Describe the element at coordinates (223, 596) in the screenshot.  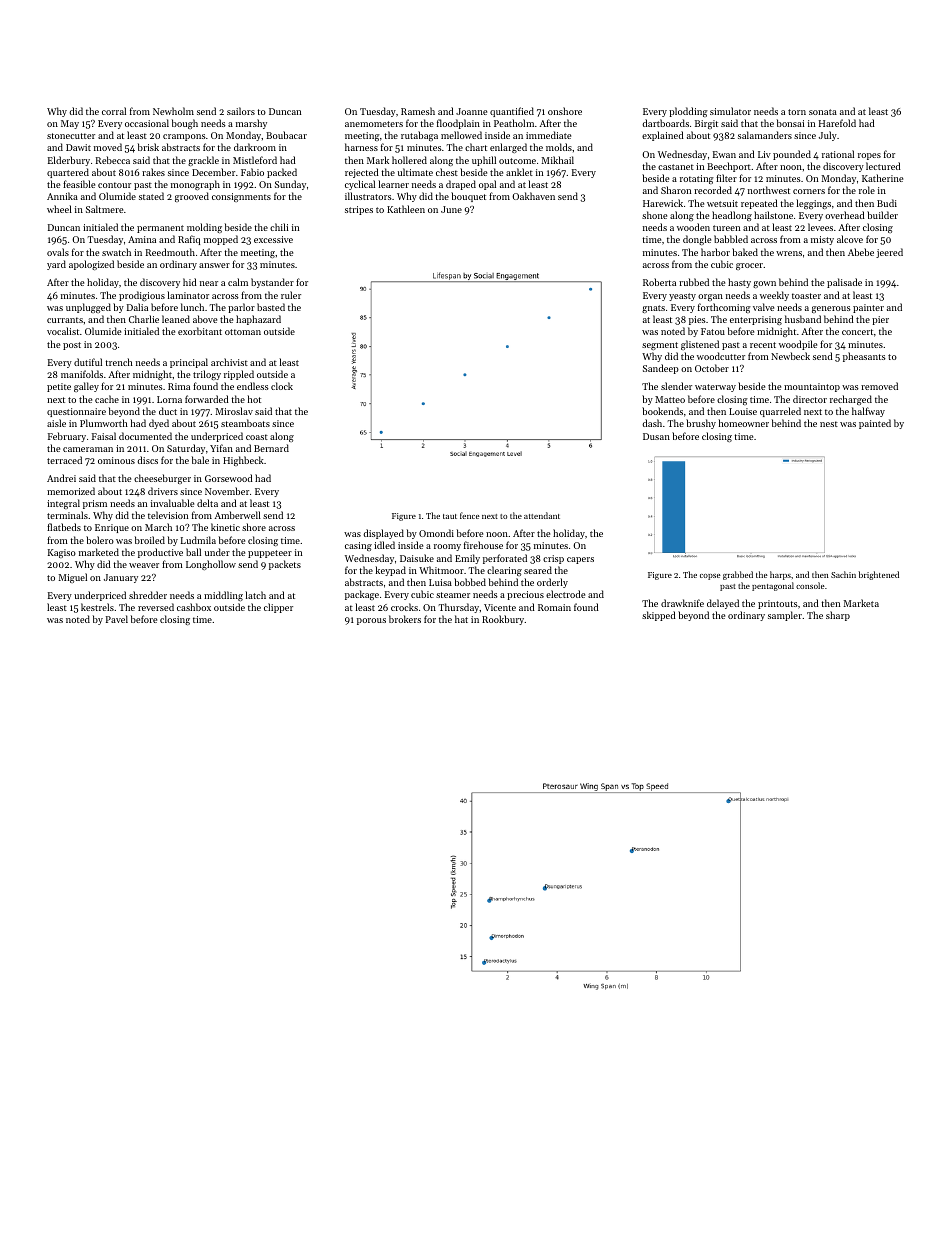
I see `middling` at that location.
